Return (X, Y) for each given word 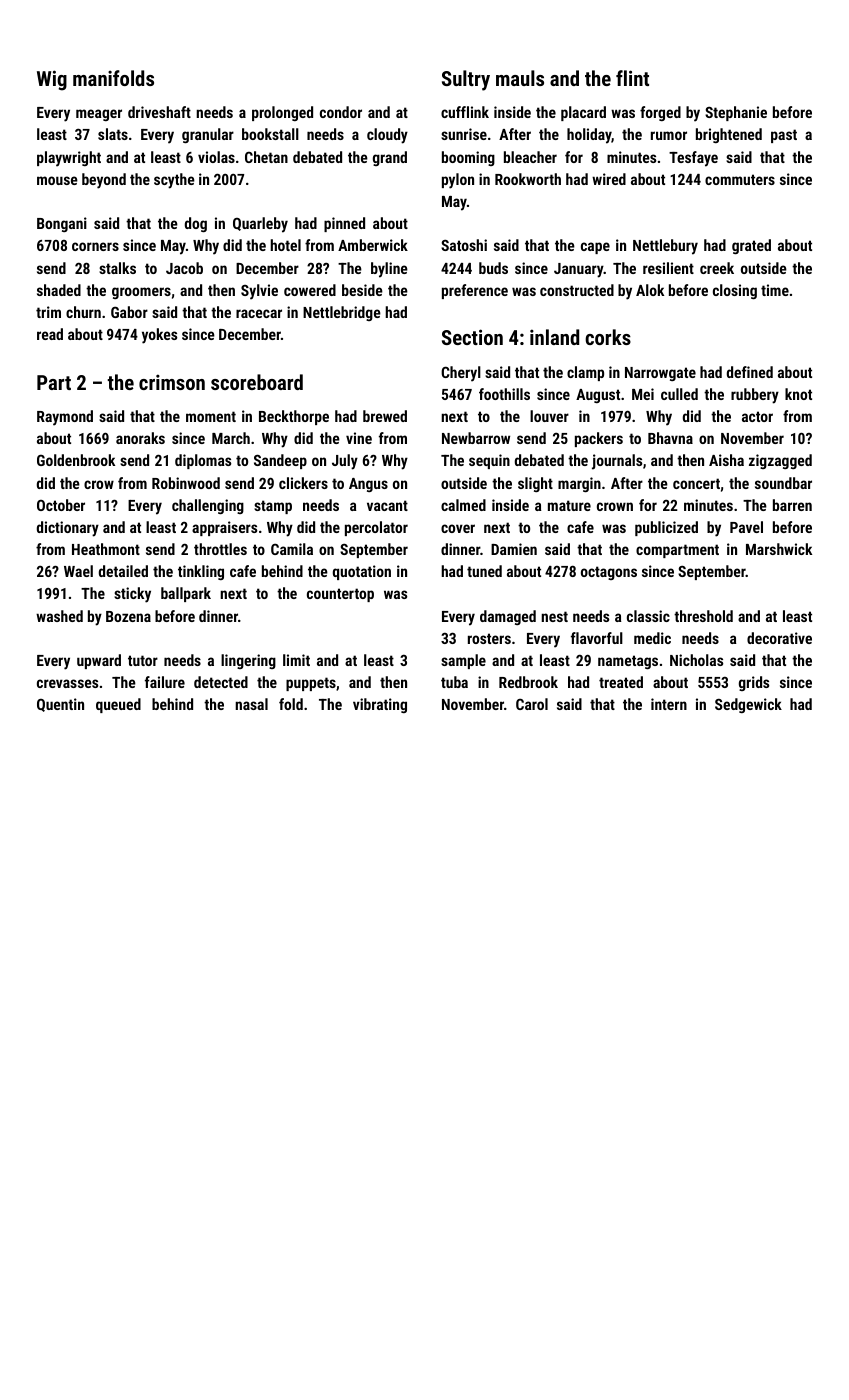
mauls (520, 78)
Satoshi (464, 245)
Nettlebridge (342, 313)
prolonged (282, 113)
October (61, 505)
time (775, 290)
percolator (376, 528)
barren (792, 505)
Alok (650, 290)
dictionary (68, 529)
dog (196, 224)
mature (569, 505)
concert (696, 483)
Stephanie (736, 113)
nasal (251, 704)
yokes (159, 336)
